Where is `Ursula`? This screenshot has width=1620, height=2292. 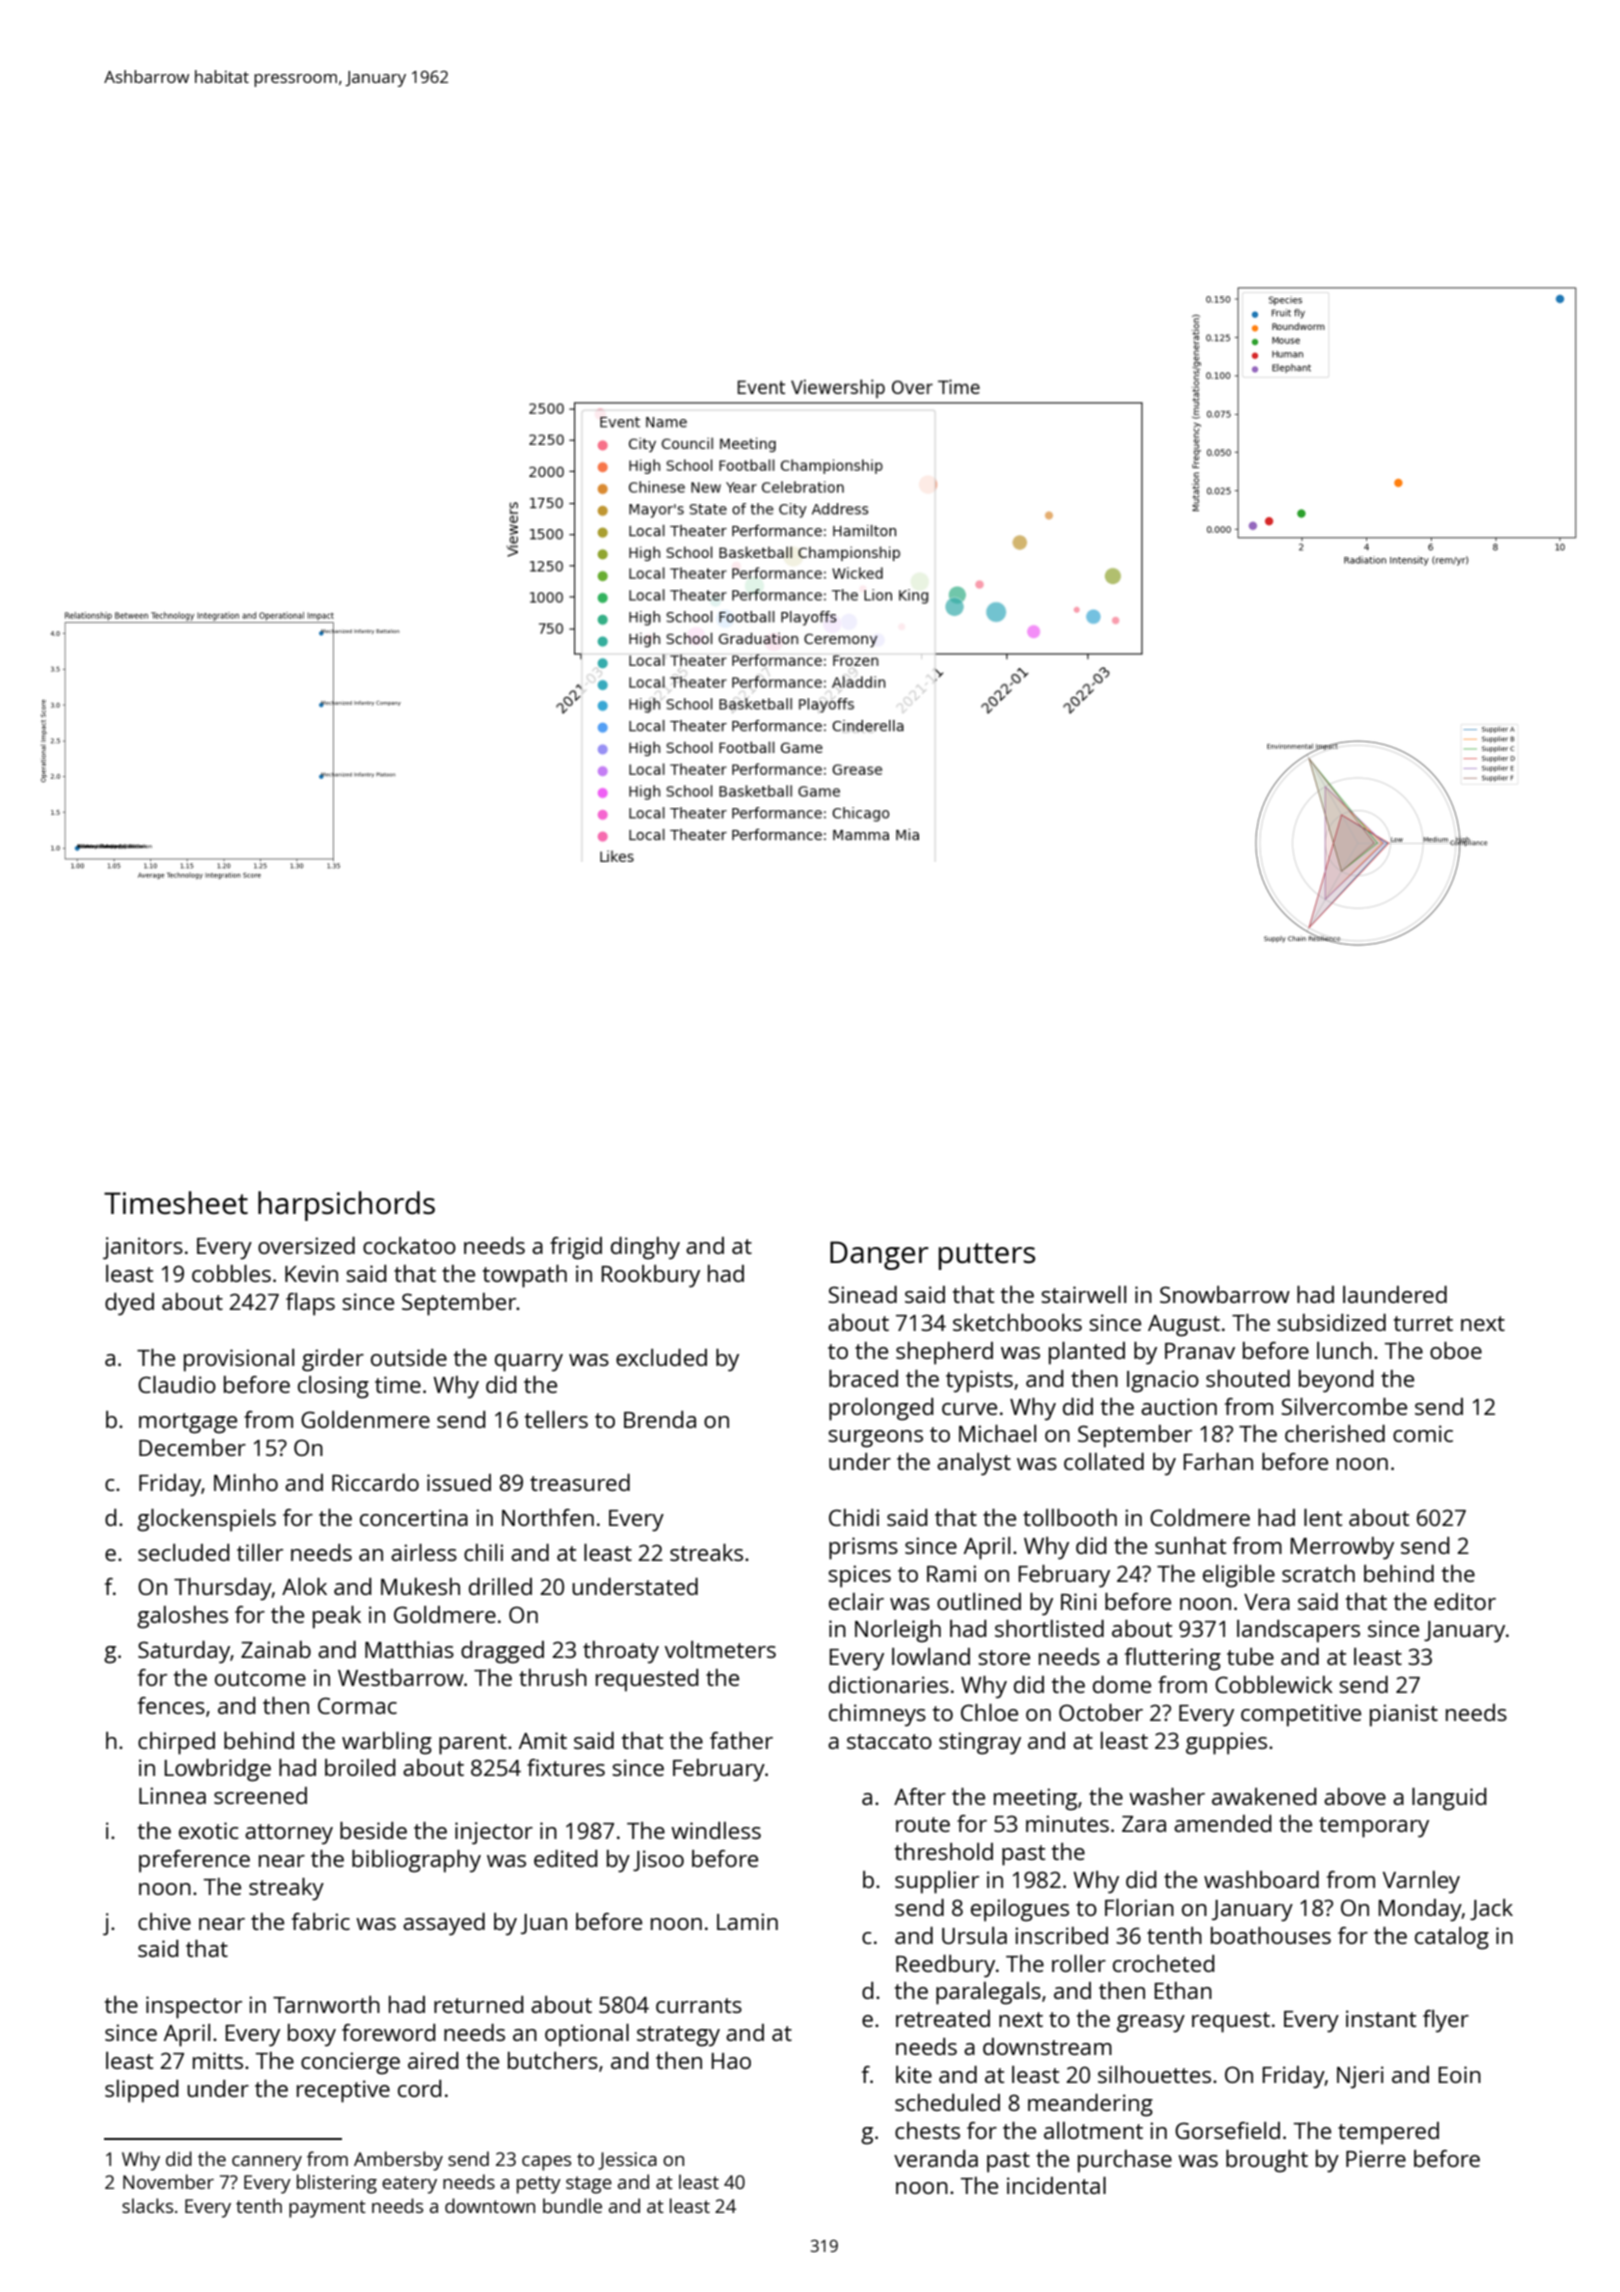 Ursula is located at coordinates (974, 1935).
